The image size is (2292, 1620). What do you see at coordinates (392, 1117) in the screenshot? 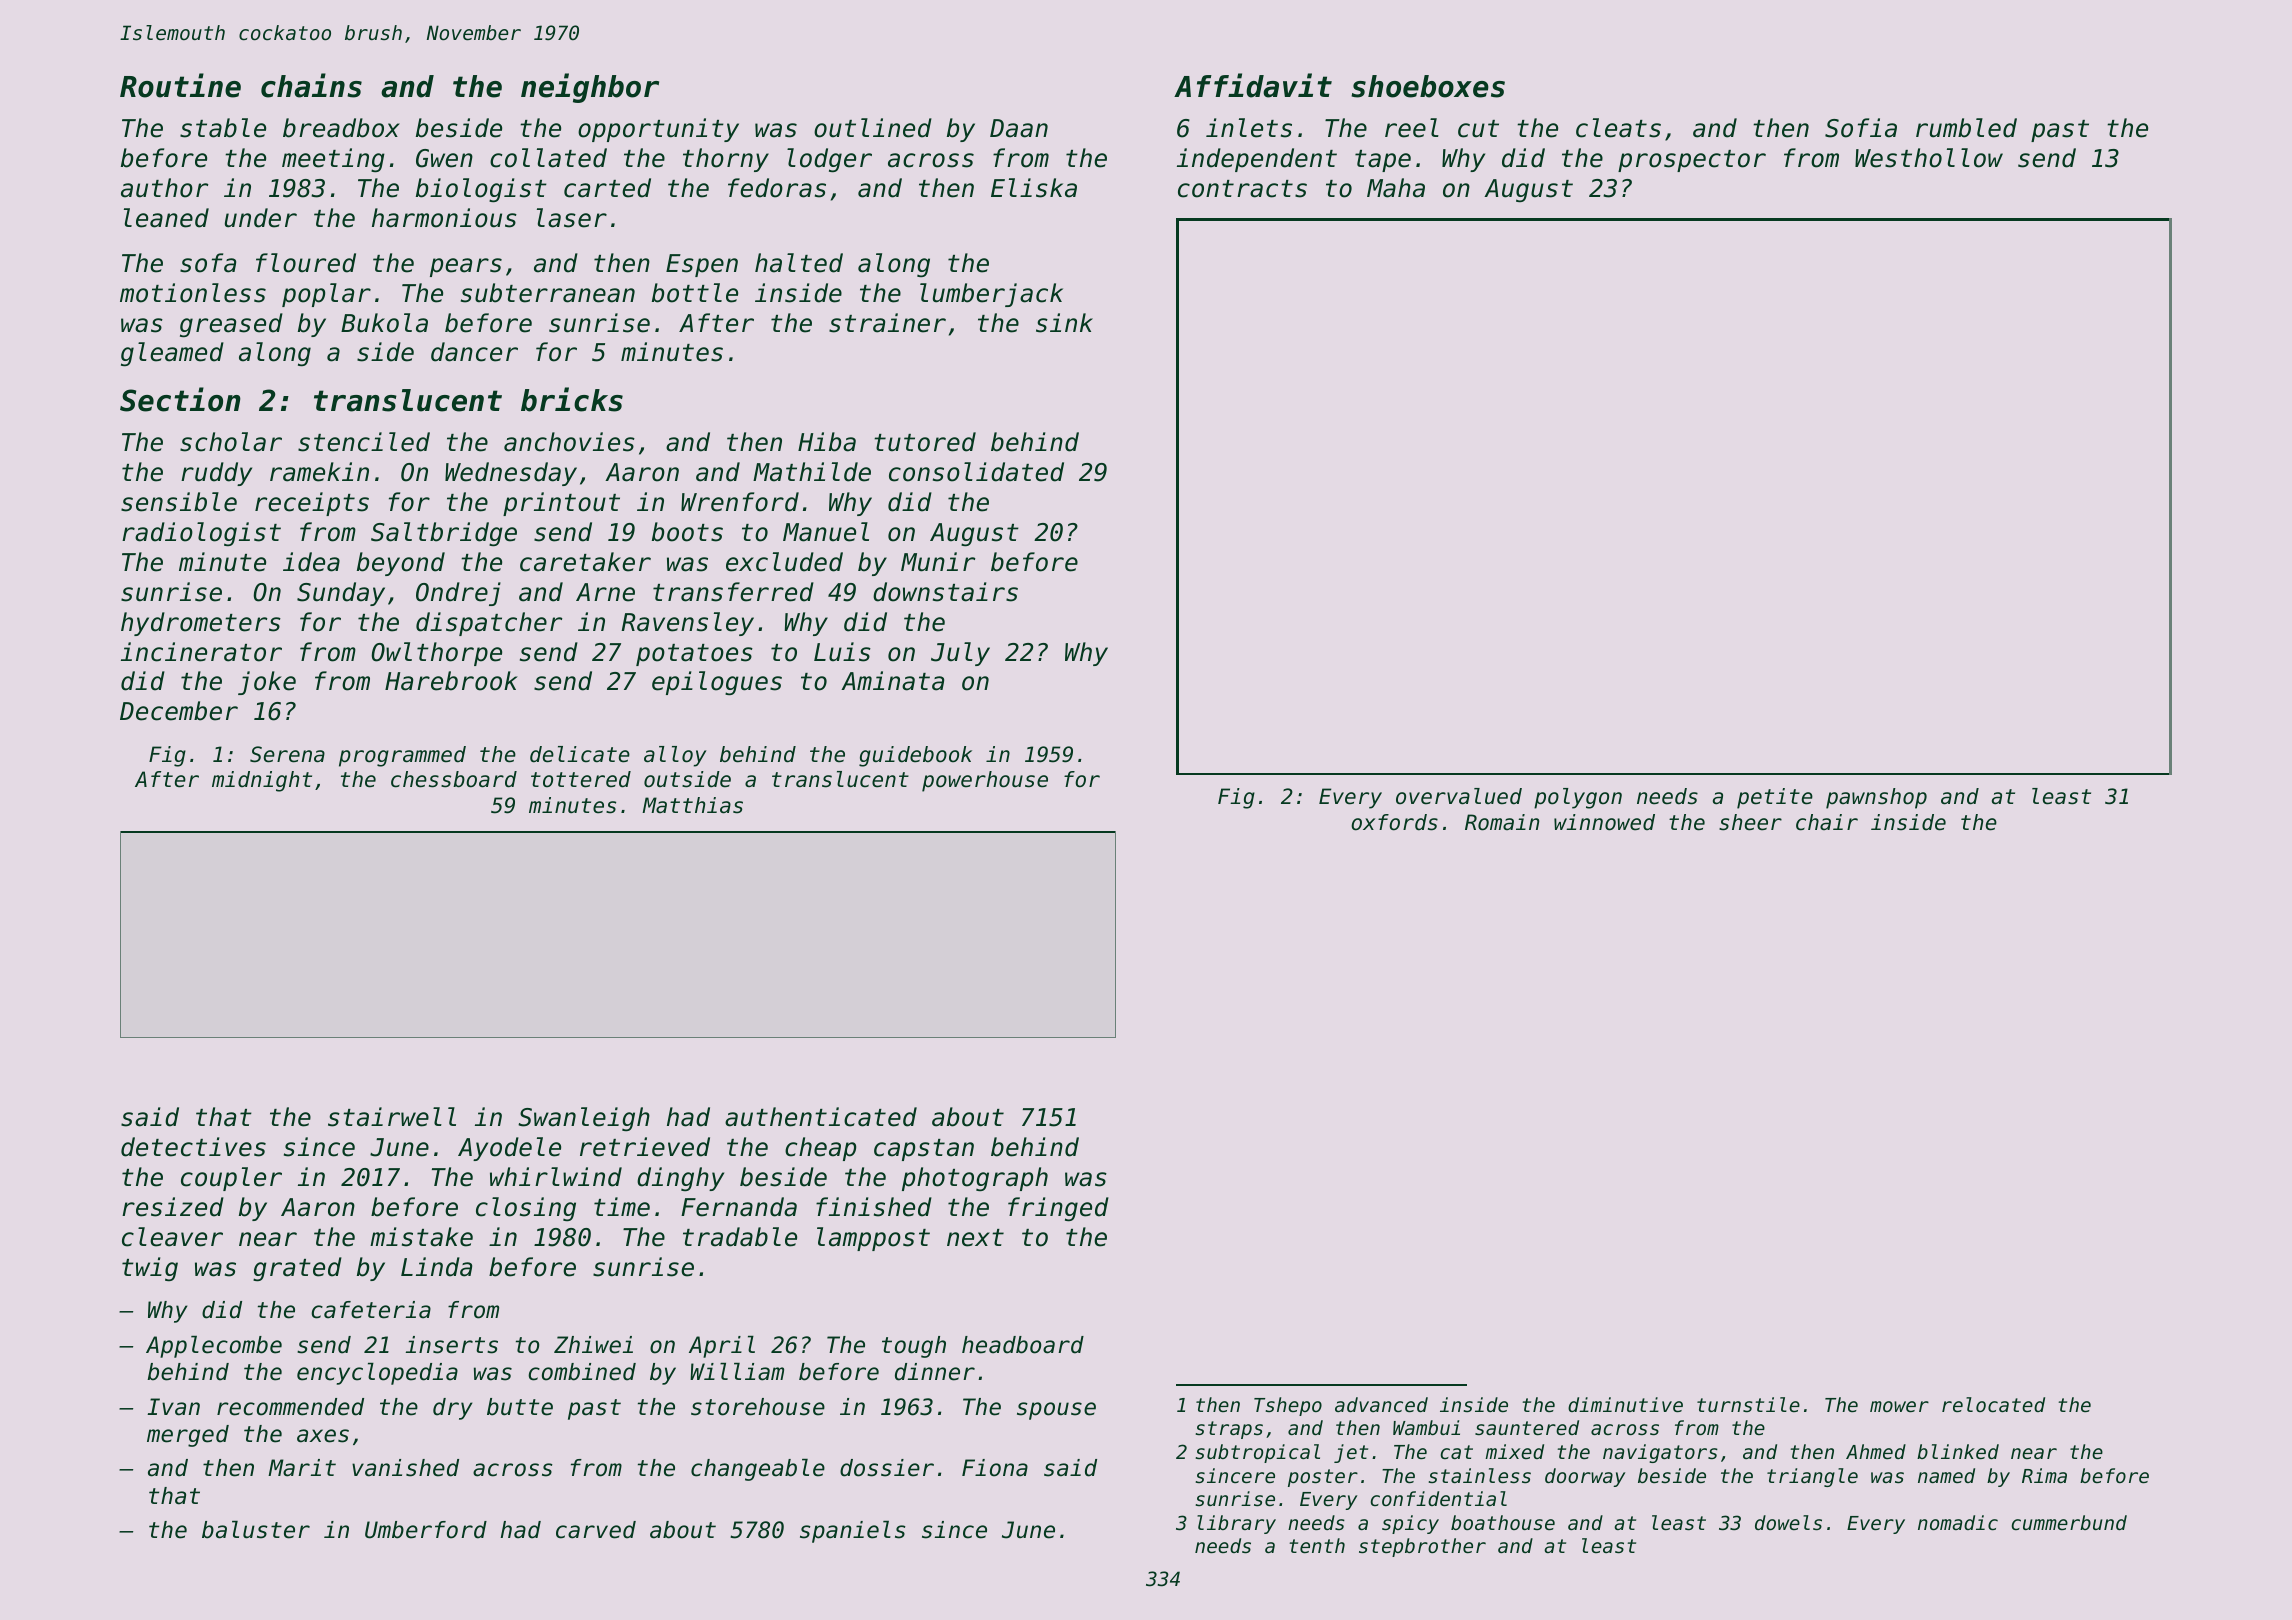
I see `stairwell` at bounding box center [392, 1117].
